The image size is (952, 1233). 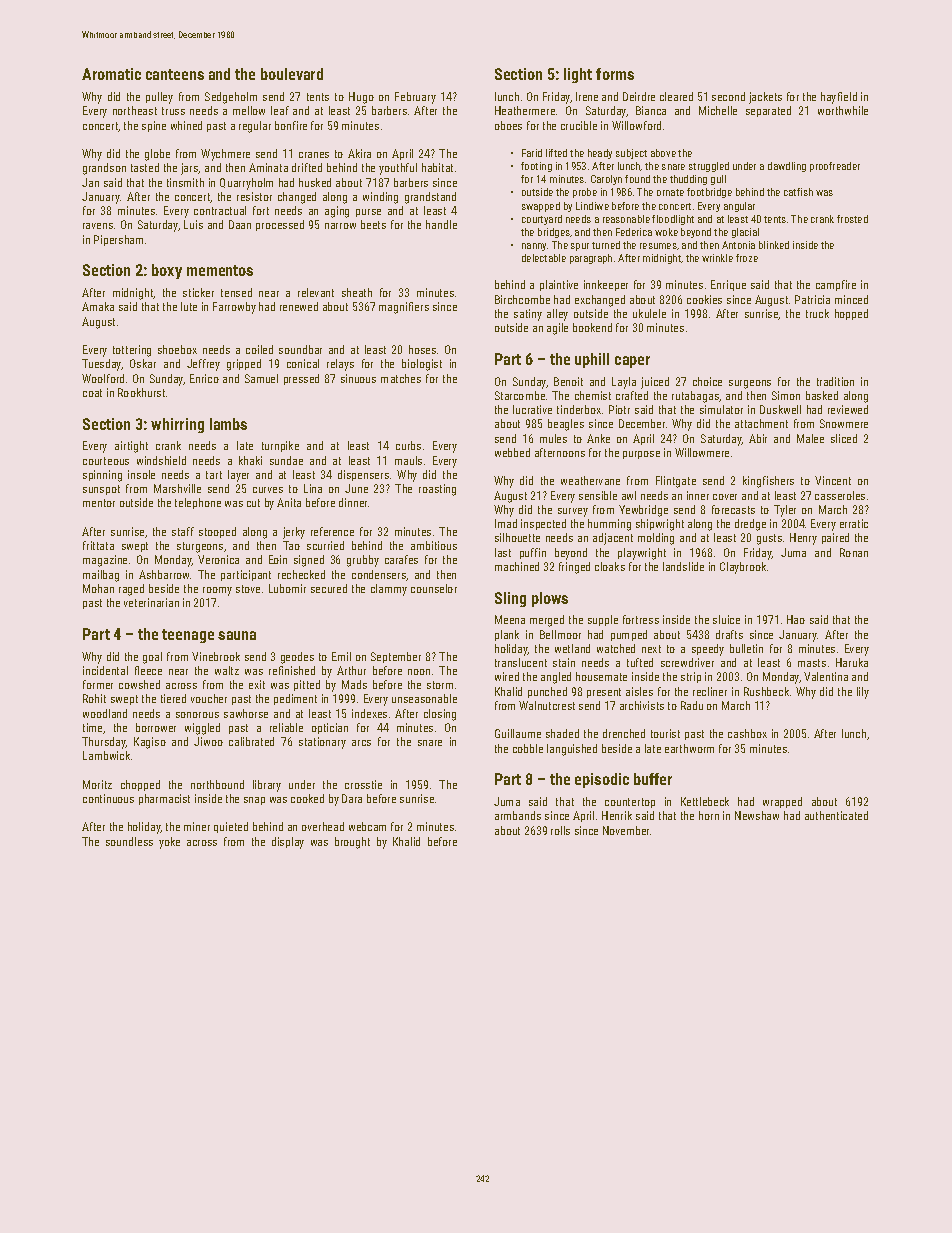 I want to click on sunspot, so click(x=101, y=490).
